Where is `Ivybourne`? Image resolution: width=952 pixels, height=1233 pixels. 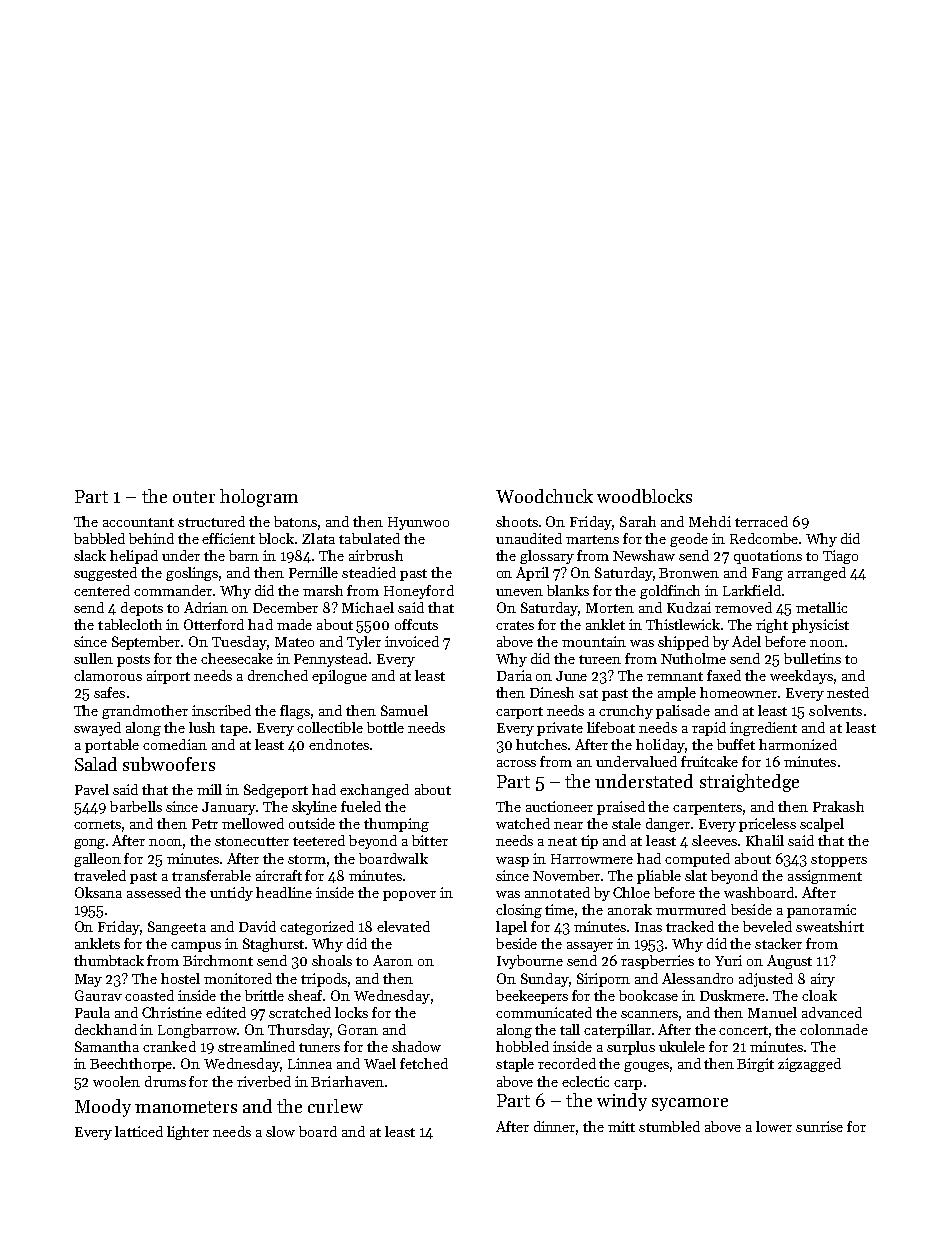 Ivybourne is located at coordinates (530, 962).
